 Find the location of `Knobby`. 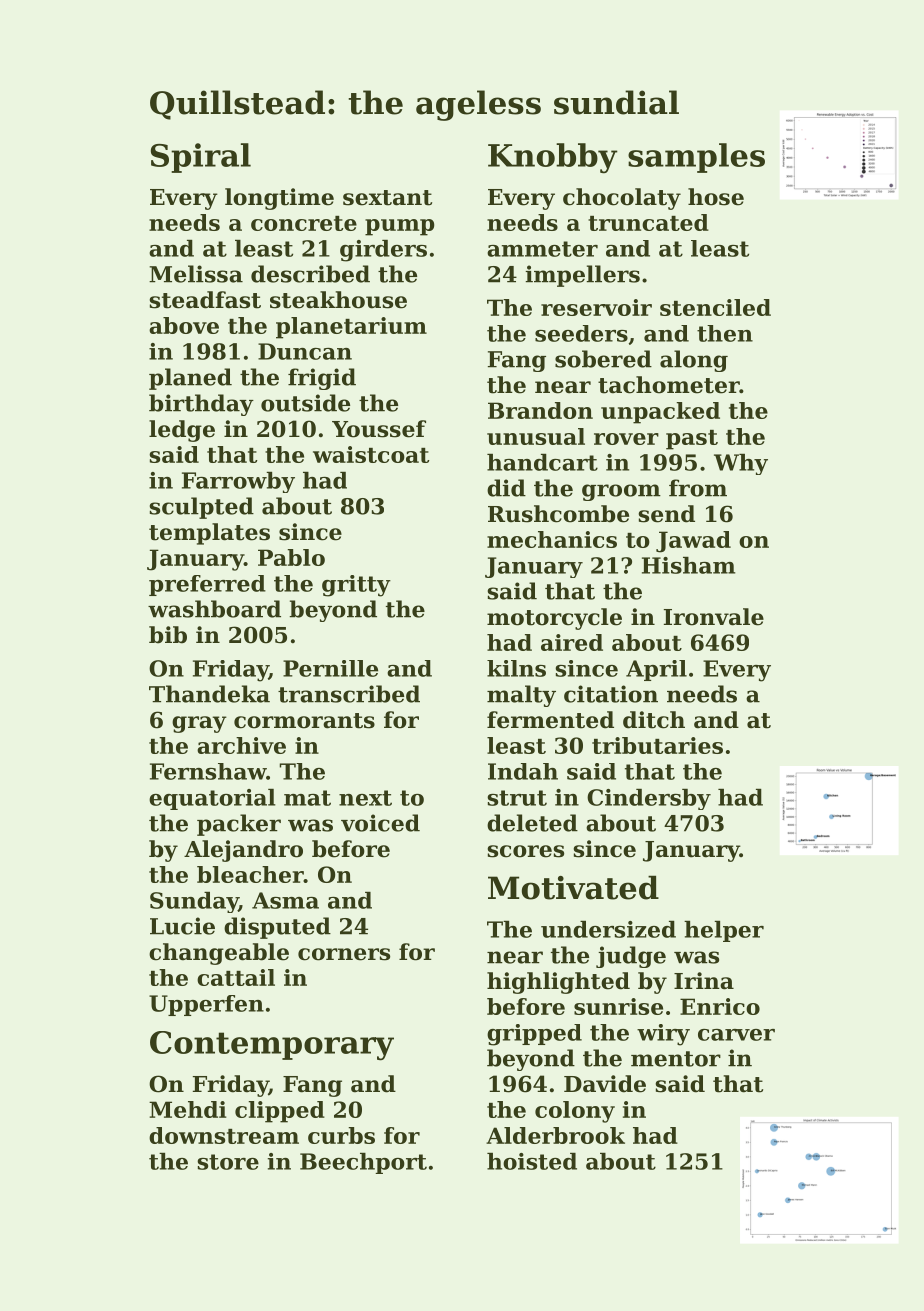

Knobby is located at coordinates (553, 158).
